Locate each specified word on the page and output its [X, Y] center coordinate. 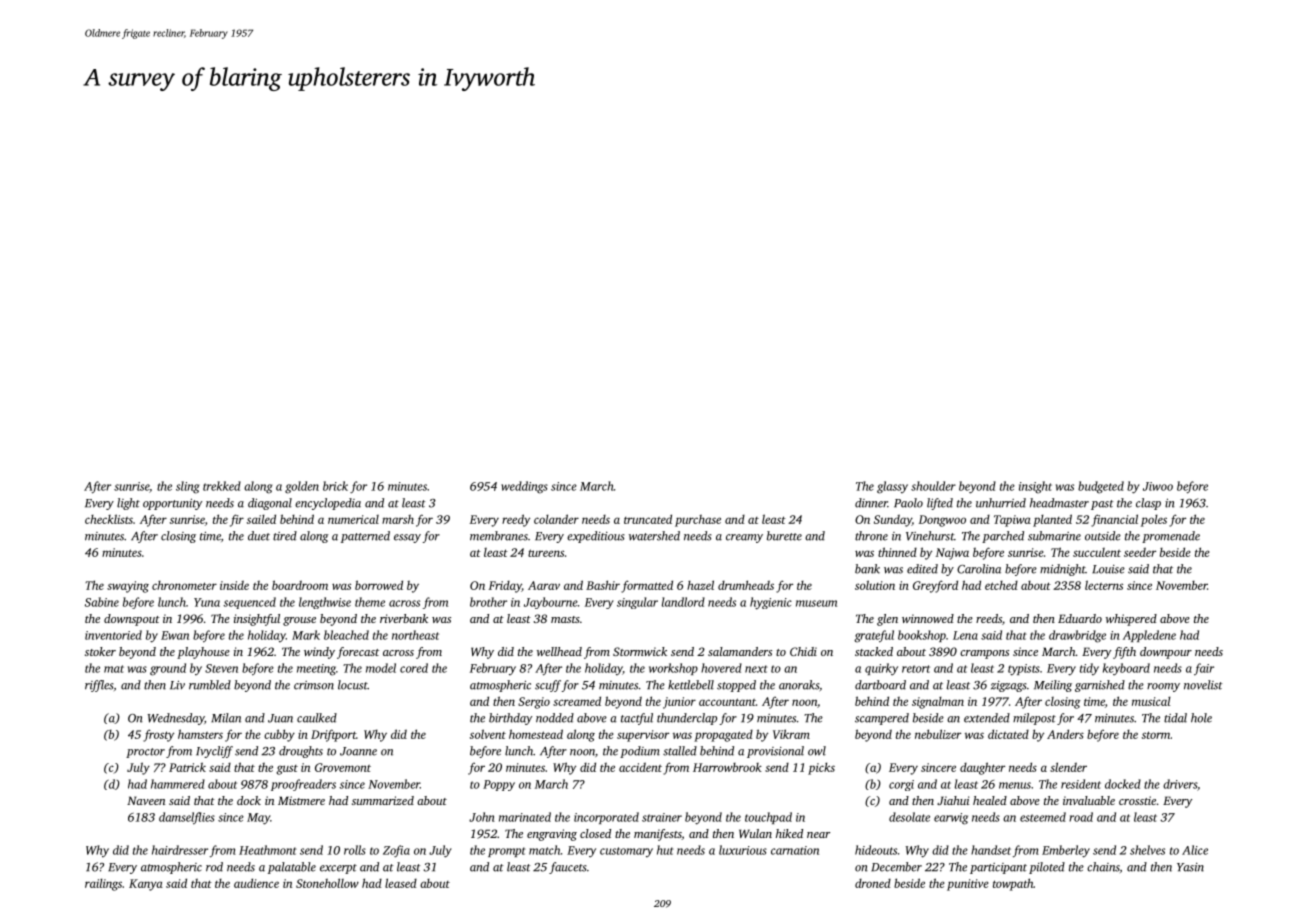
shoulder [933, 486]
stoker [100, 651]
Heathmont [268, 850]
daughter [982, 768]
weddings [524, 487]
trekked [222, 486]
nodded [555, 718]
